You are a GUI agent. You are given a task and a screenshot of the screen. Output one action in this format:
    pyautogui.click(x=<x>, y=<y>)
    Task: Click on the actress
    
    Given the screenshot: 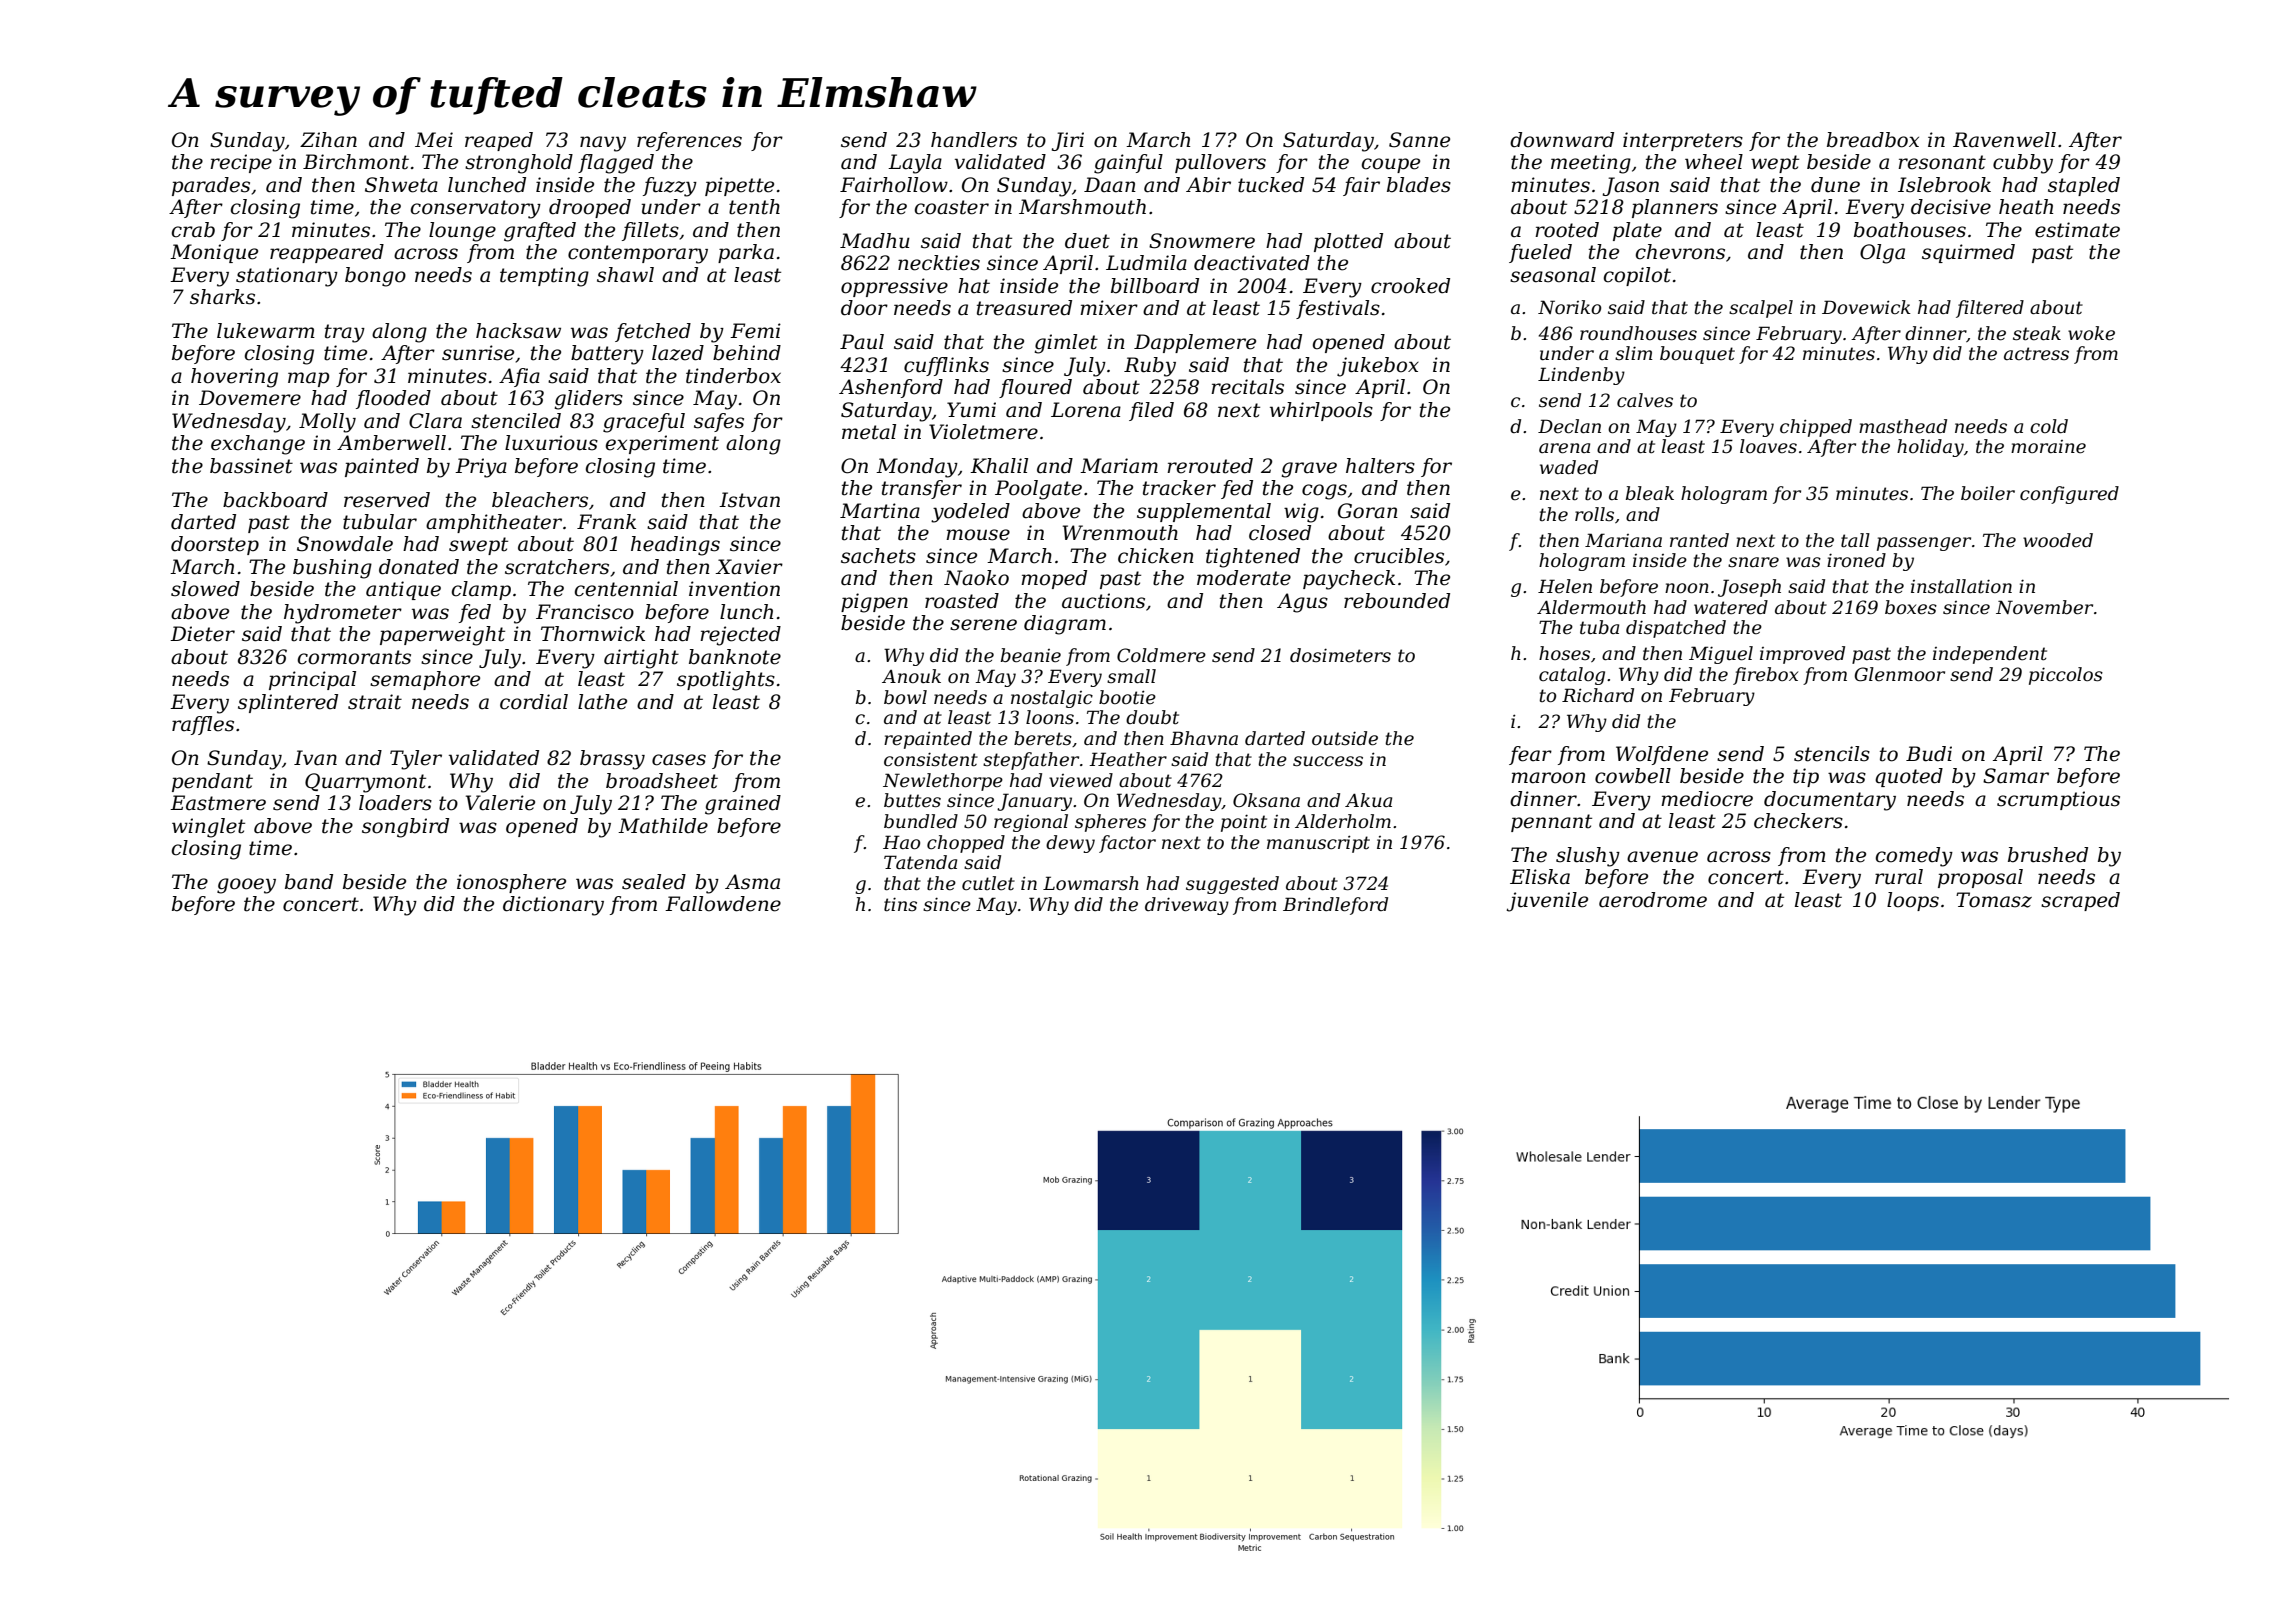 What is the action you would take?
    pyautogui.click(x=2036, y=354)
